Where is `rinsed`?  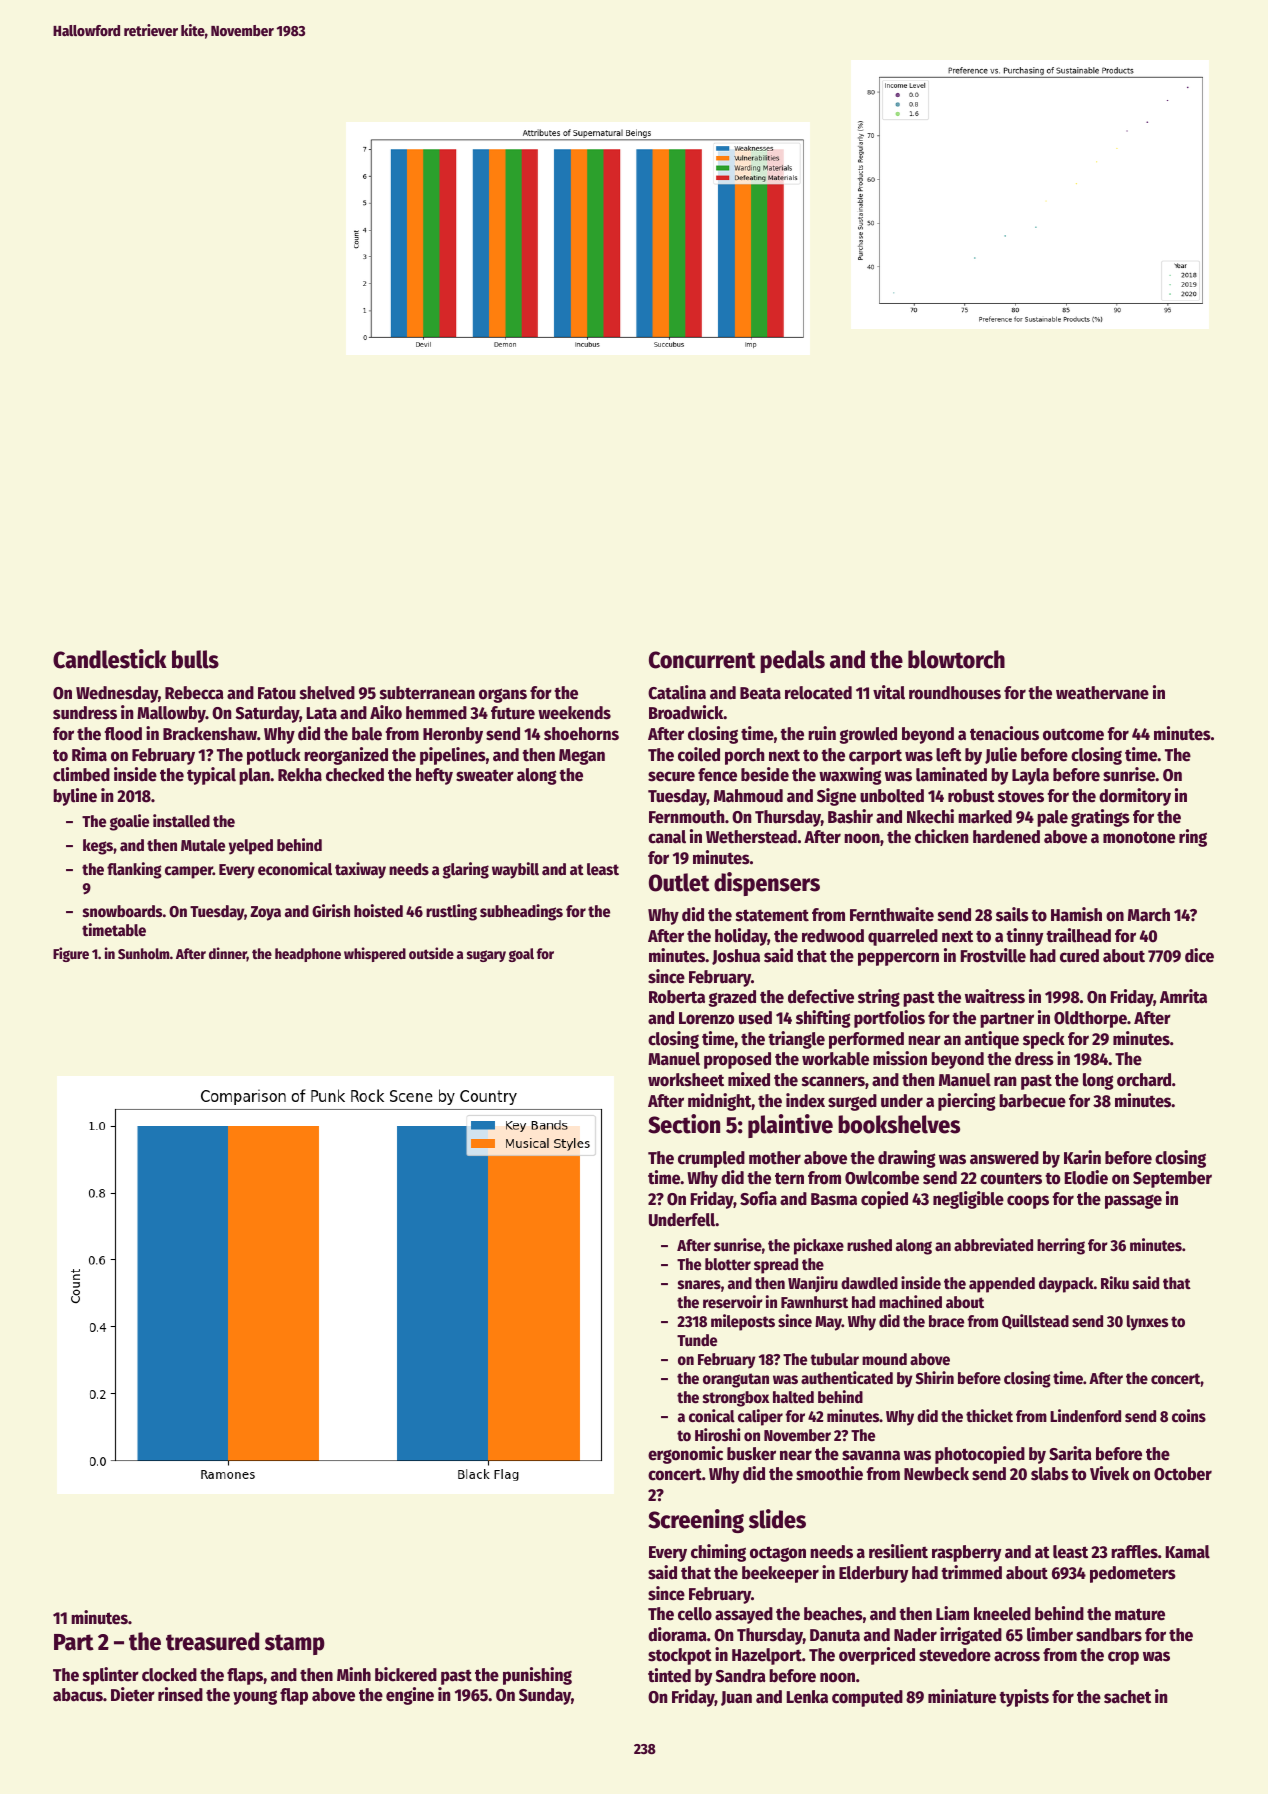
rinsed is located at coordinates (180, 1694).
